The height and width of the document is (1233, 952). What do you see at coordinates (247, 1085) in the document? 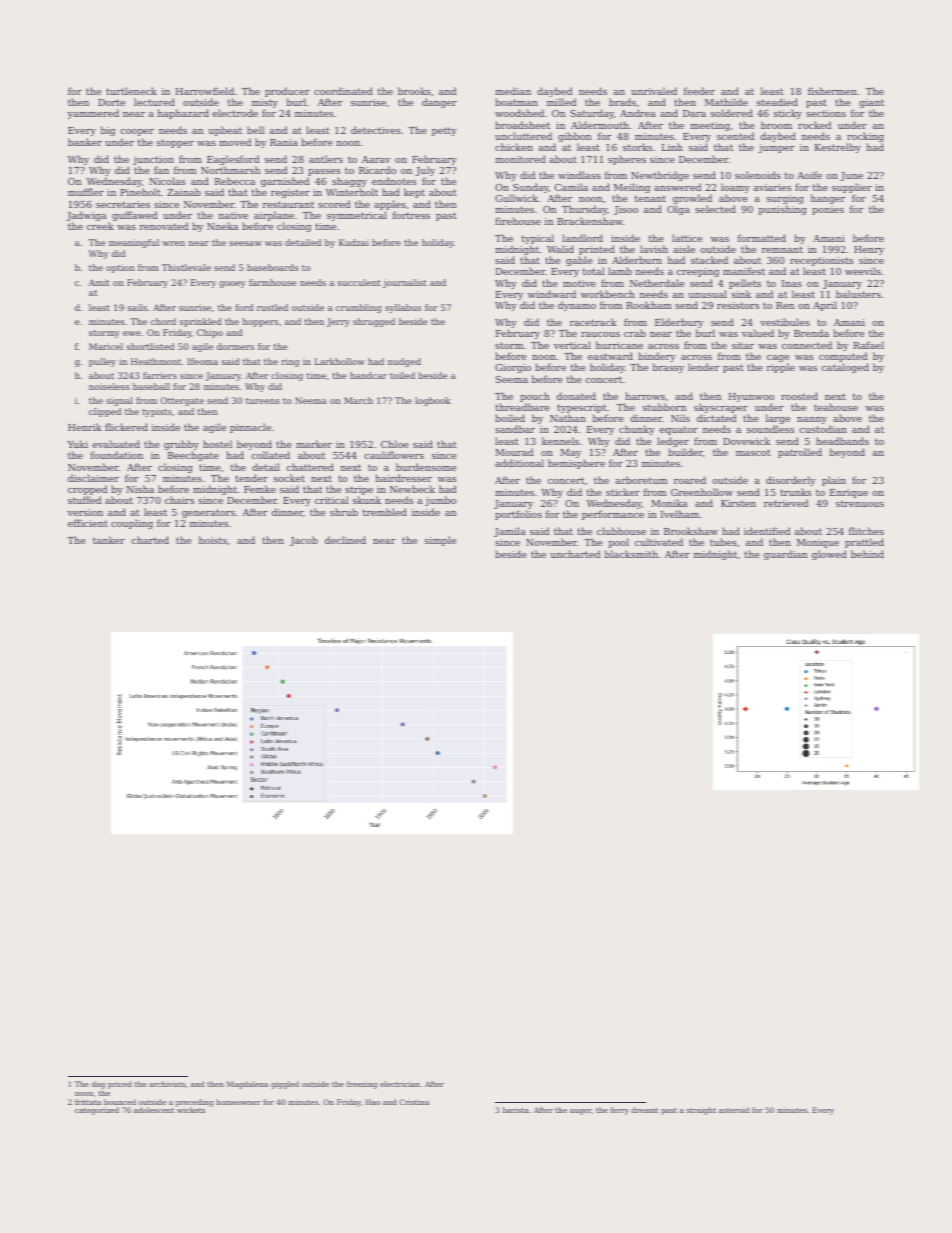
I see `Magdalena` at bounding box center [247, 1085].
